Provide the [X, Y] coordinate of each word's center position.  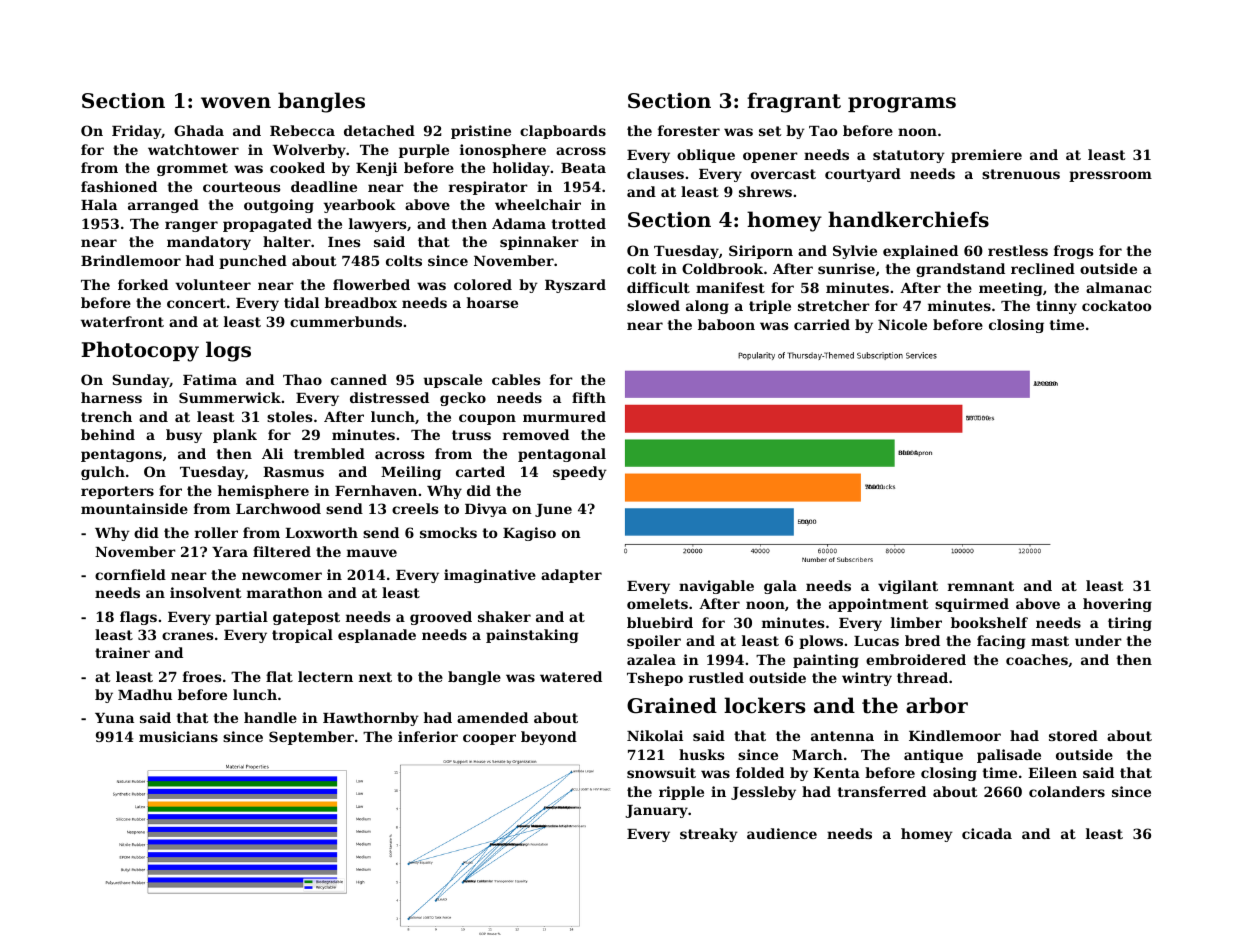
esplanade [377, 636]
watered [571, 676]
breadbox [361, 302]
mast [1050, 641]
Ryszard [575, 286]
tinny [1056, 307]
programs [902, 105]
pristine [481, 132]
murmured [564, 416]
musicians [178, 736]
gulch [103, 473]
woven [236, 103]
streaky [709, 835]
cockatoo [1117, 305]
